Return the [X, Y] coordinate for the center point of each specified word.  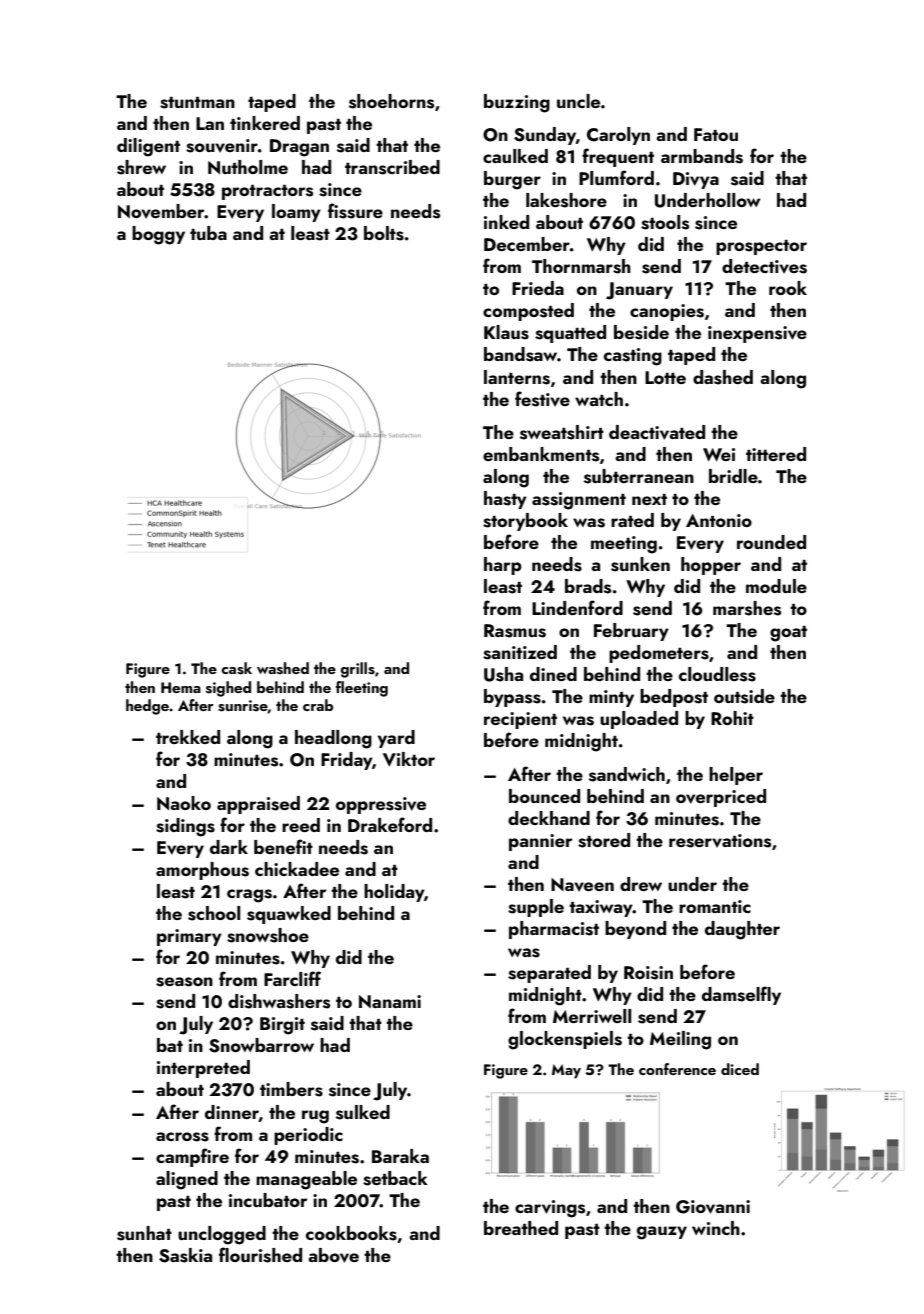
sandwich [627, 774]
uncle [578, 101]
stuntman [197, 103]
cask [236, 668]
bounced [544, 796]
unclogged [222, 1235]
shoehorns [391, 101]
